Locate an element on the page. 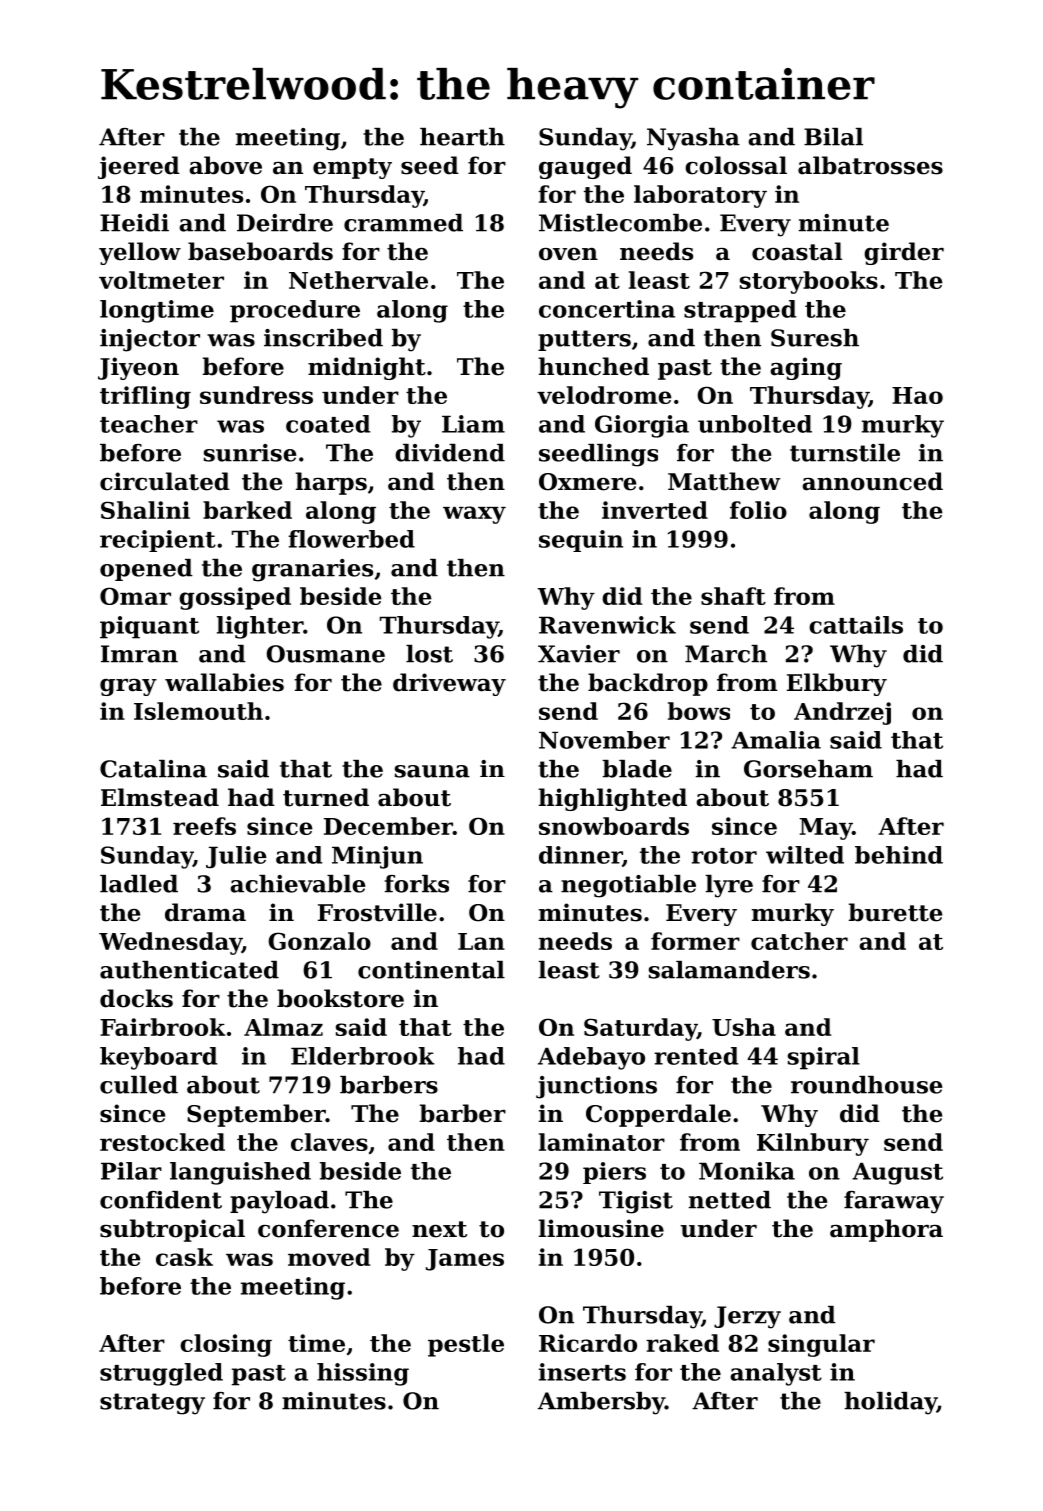 The width and height of the document is (1043, 1511). piquant is located at coordinates (149, 627).
